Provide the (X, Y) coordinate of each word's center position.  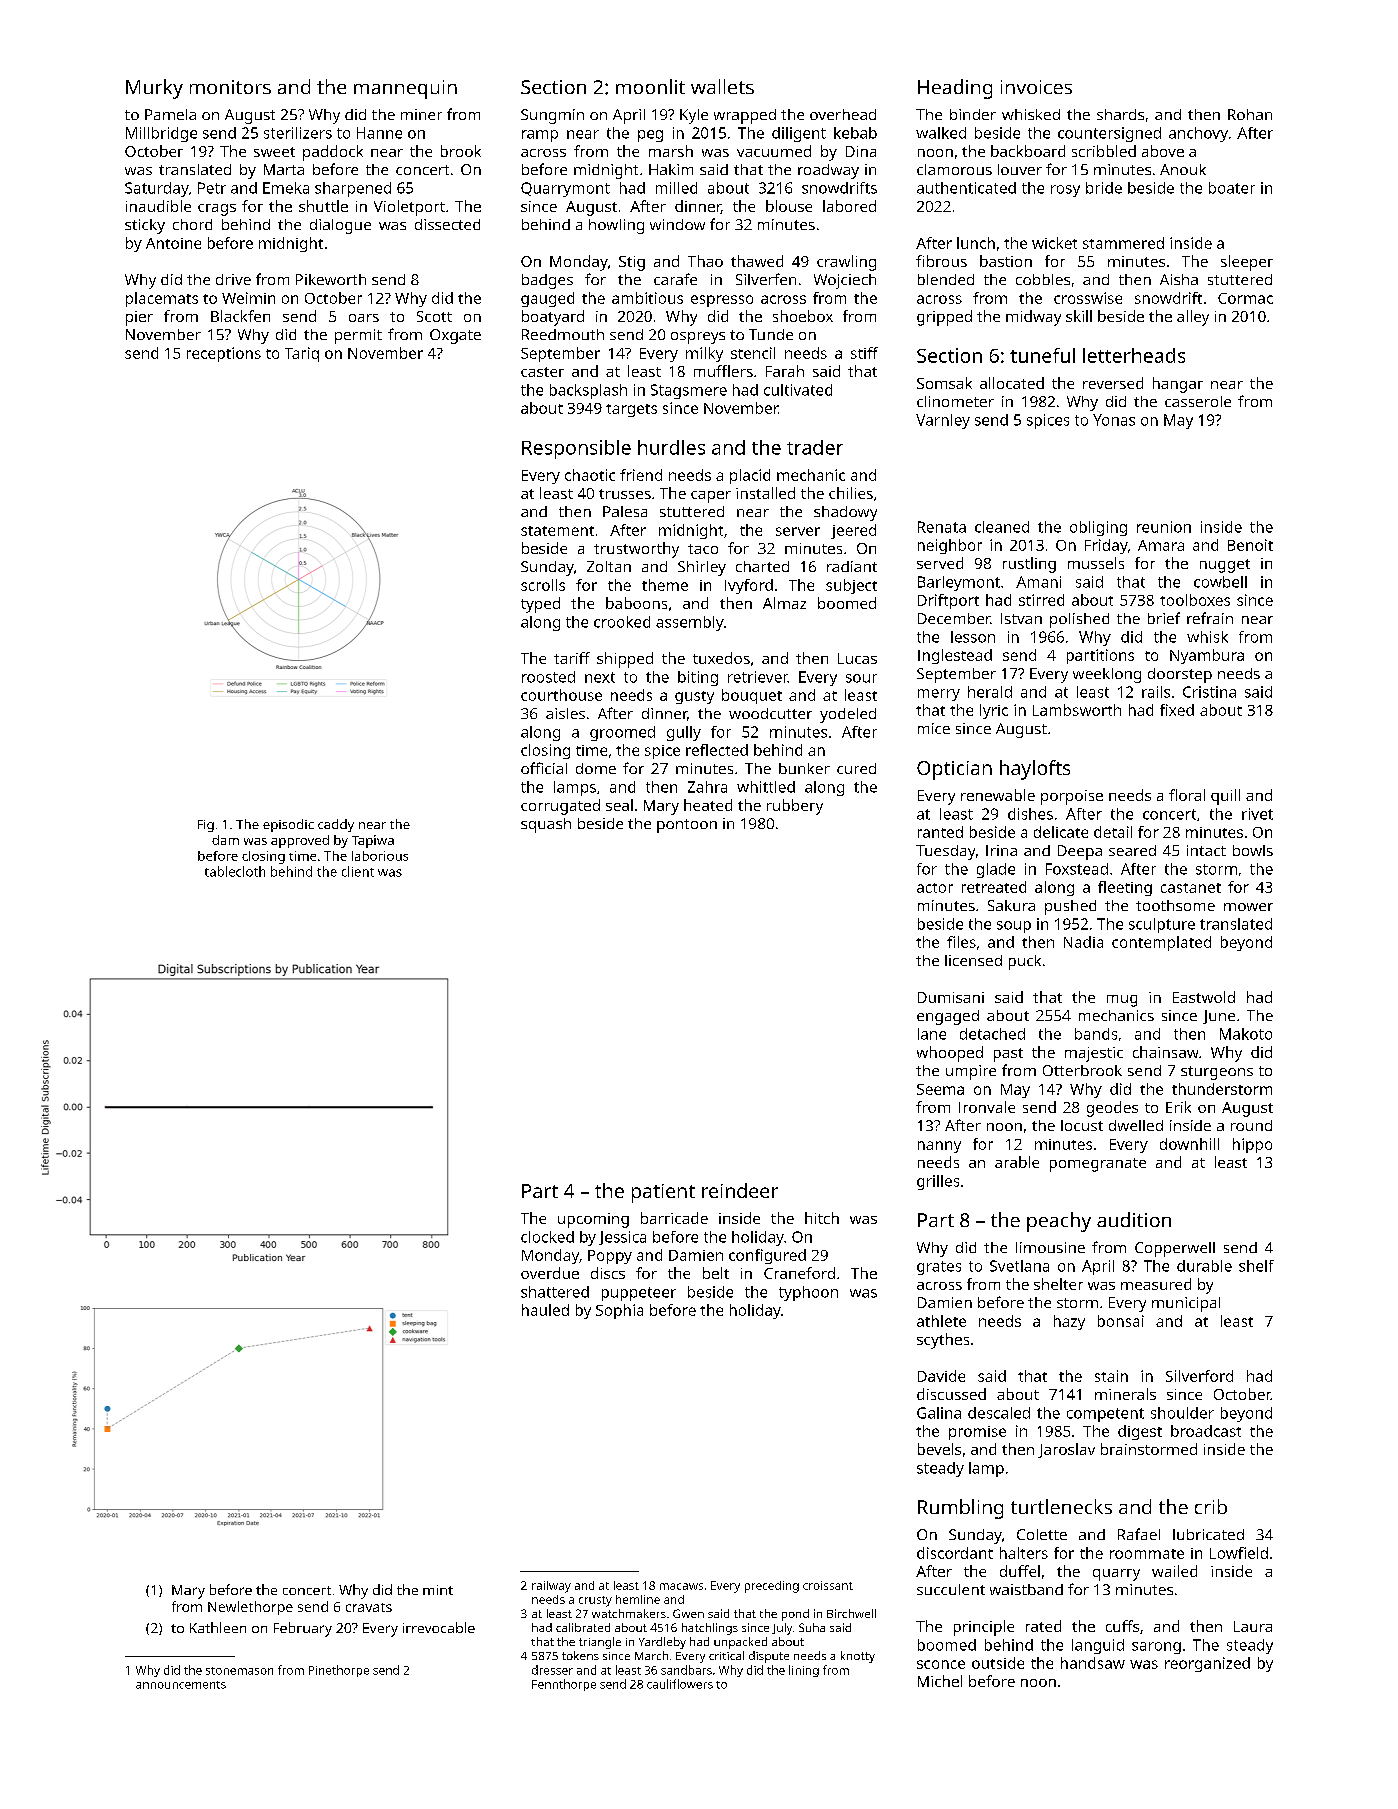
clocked (547, 1237)
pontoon (687, 826)
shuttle (323, 206)
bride (1104, 188)
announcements (181, 1685)
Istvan (1021, 618)
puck (1025, 962)
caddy (336, 825)
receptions (224, 354)
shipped (625, 660)
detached (992, 1034)
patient (663, 1193)
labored (849, 206)
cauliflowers (680, 1684)
